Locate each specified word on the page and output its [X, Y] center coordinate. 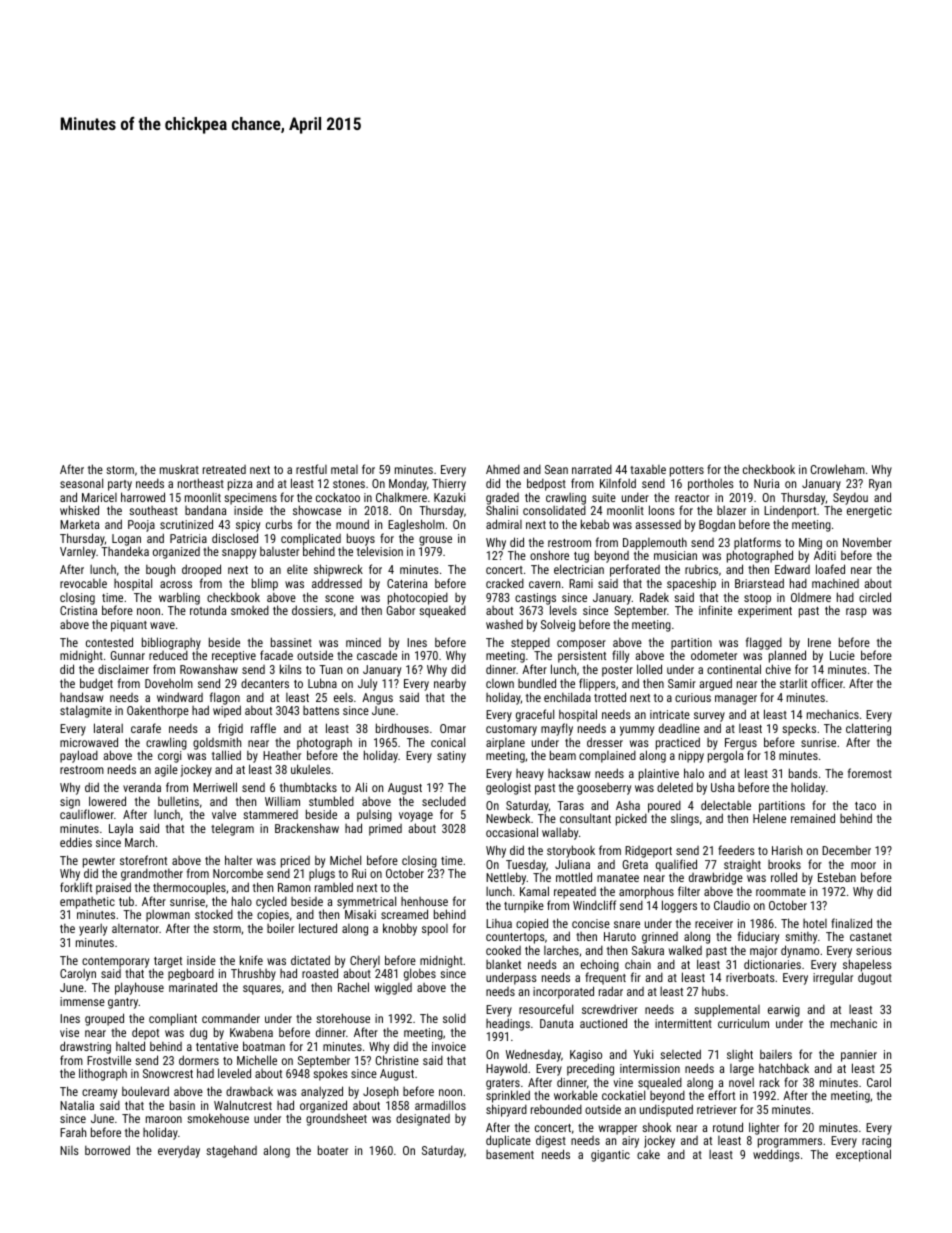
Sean [556, 469]
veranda [142, 787]
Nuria [766, 483]
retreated [224, 469]
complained [607, 756]
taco [865, 806]
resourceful [546, 1009]
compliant [173, 1019]
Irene [819, 642]
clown [500, 683]
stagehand [231, 1151]
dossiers [312, 610]
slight [740, 1056]
